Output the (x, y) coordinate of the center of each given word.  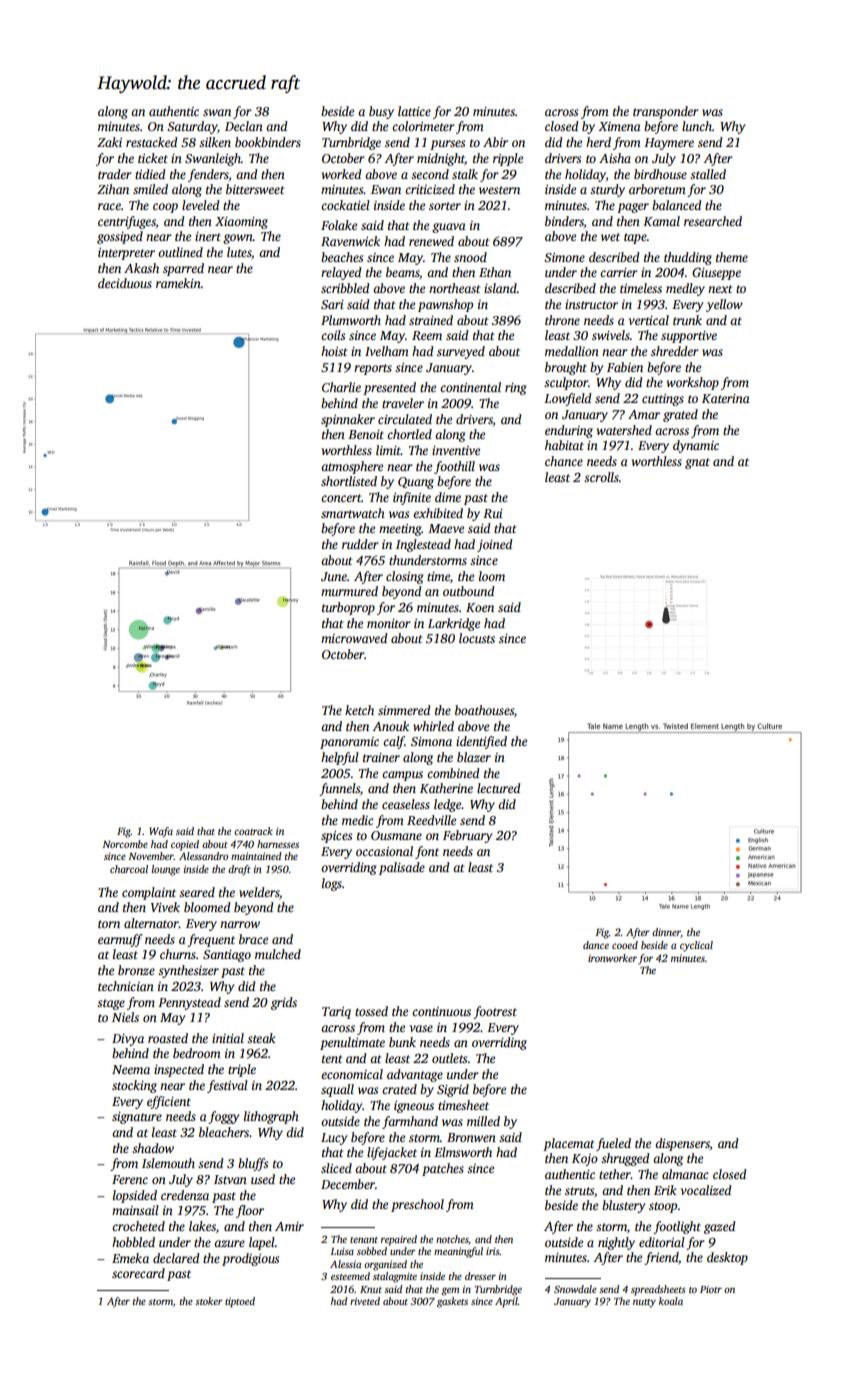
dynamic (696, 446)
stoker (209, 1301)
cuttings (663, 400)
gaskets (452, 1302)
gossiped (120, 237)
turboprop (348, 608)
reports (373, 369)
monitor (389, 623)
